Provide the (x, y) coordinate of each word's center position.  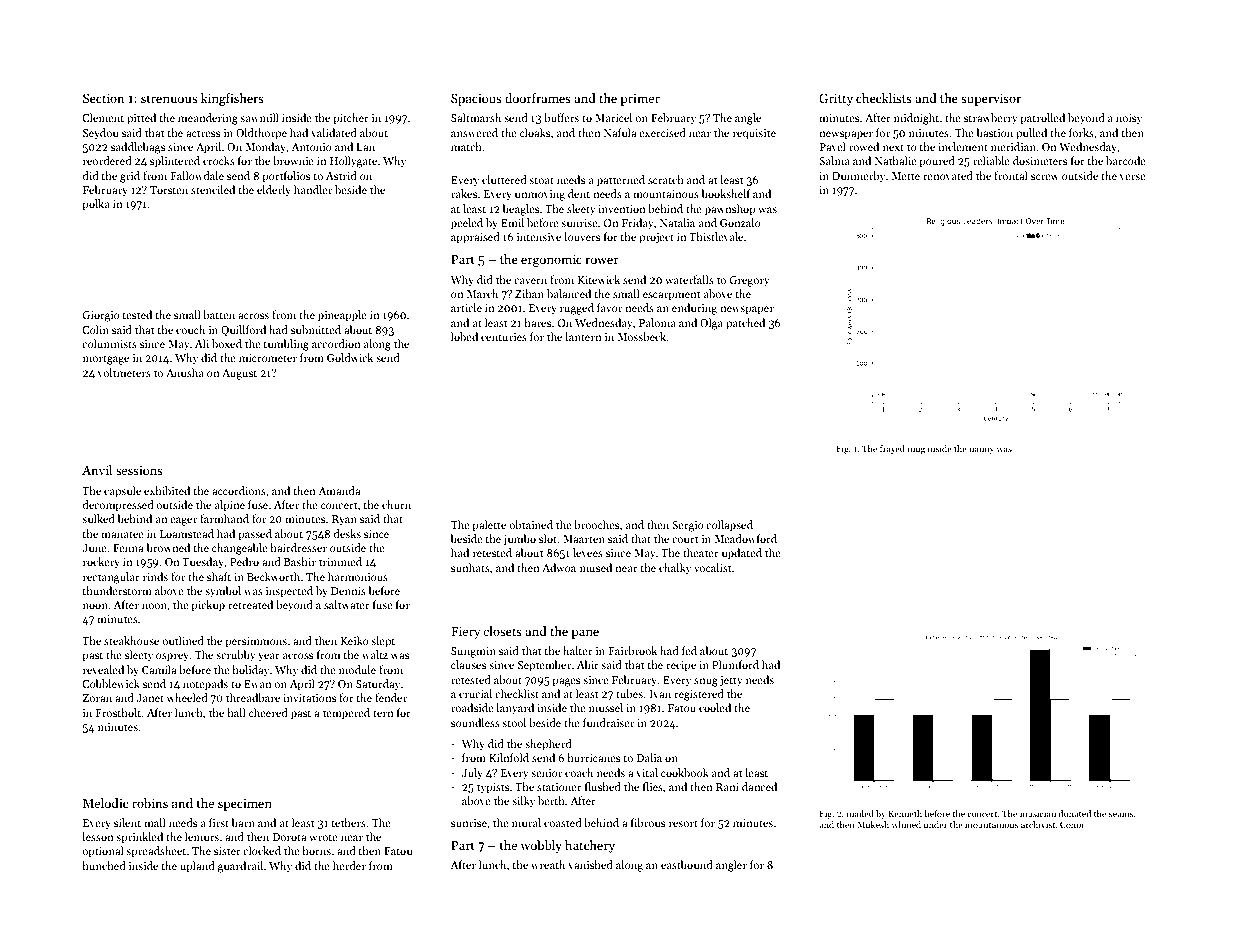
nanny (981, 450)
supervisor (991, 100)
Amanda (339, 490)
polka (96, 205)
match (466, 146)
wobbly (541, 846)
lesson (98, 836)
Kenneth (905, 813)
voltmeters (124, 372)
